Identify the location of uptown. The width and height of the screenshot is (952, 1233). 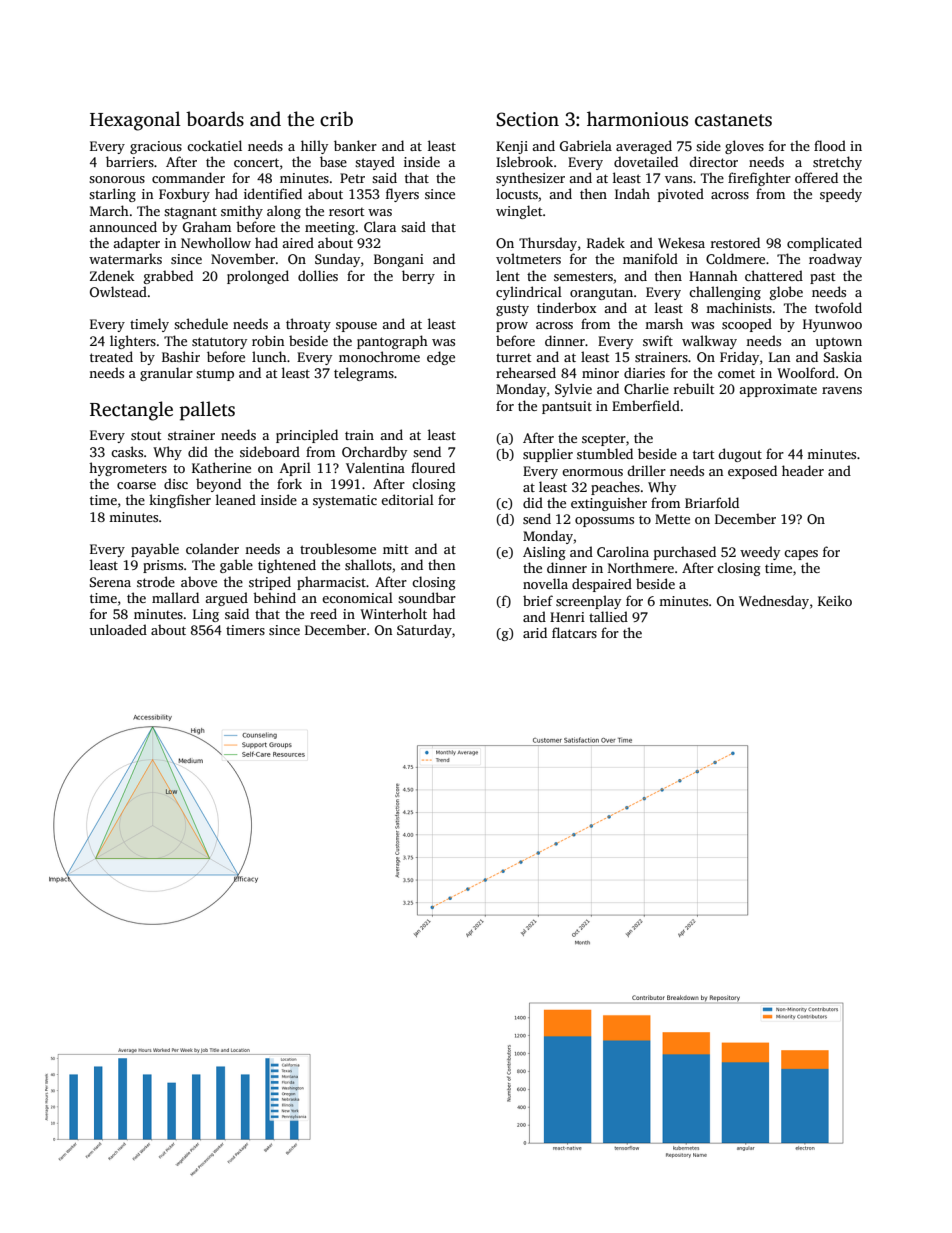
(839, 343).
